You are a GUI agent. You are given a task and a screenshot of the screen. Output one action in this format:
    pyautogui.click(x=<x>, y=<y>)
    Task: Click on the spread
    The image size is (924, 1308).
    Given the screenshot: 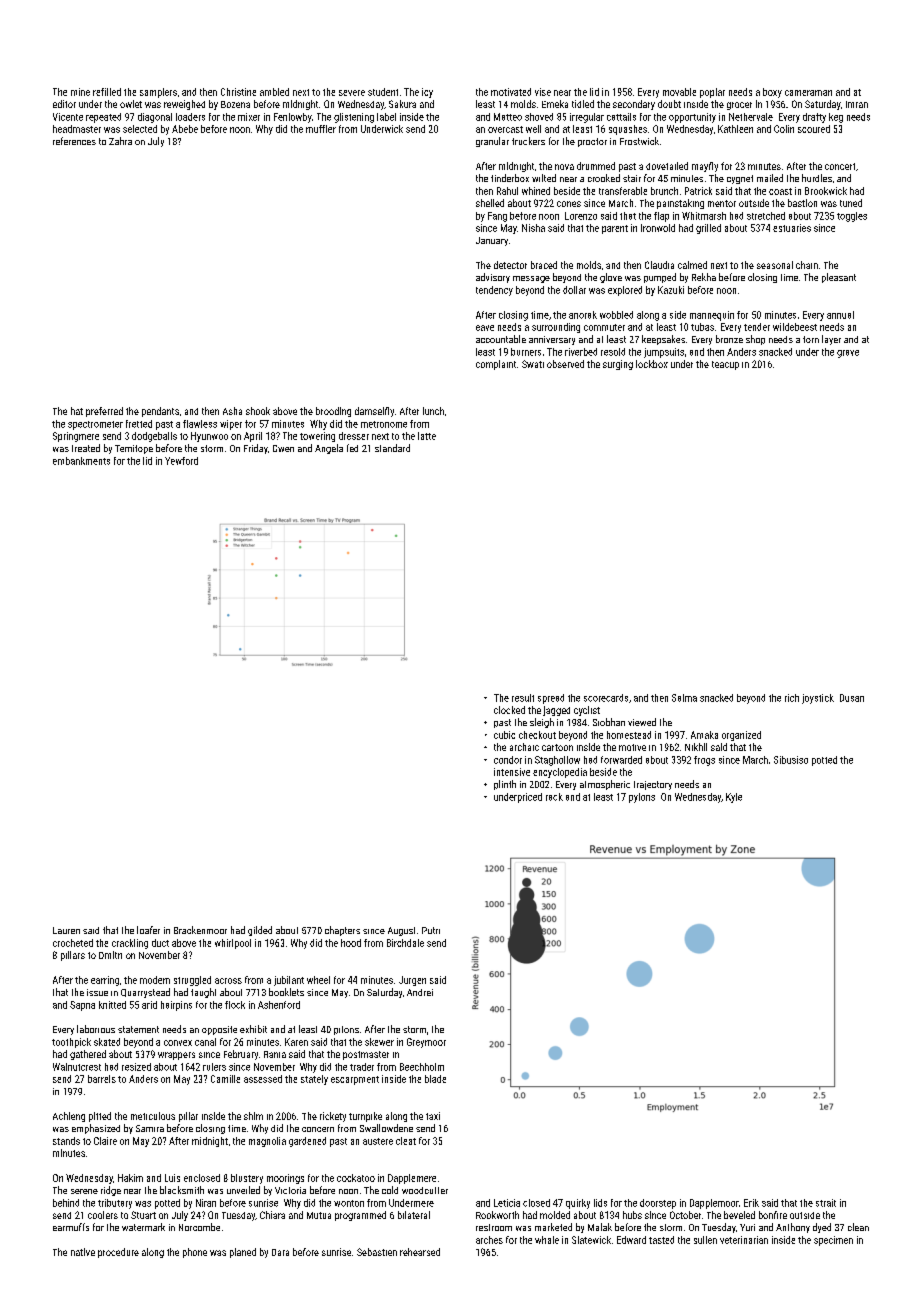 What is the action you would take?
    pyautogui.click(x=551, y=699)
